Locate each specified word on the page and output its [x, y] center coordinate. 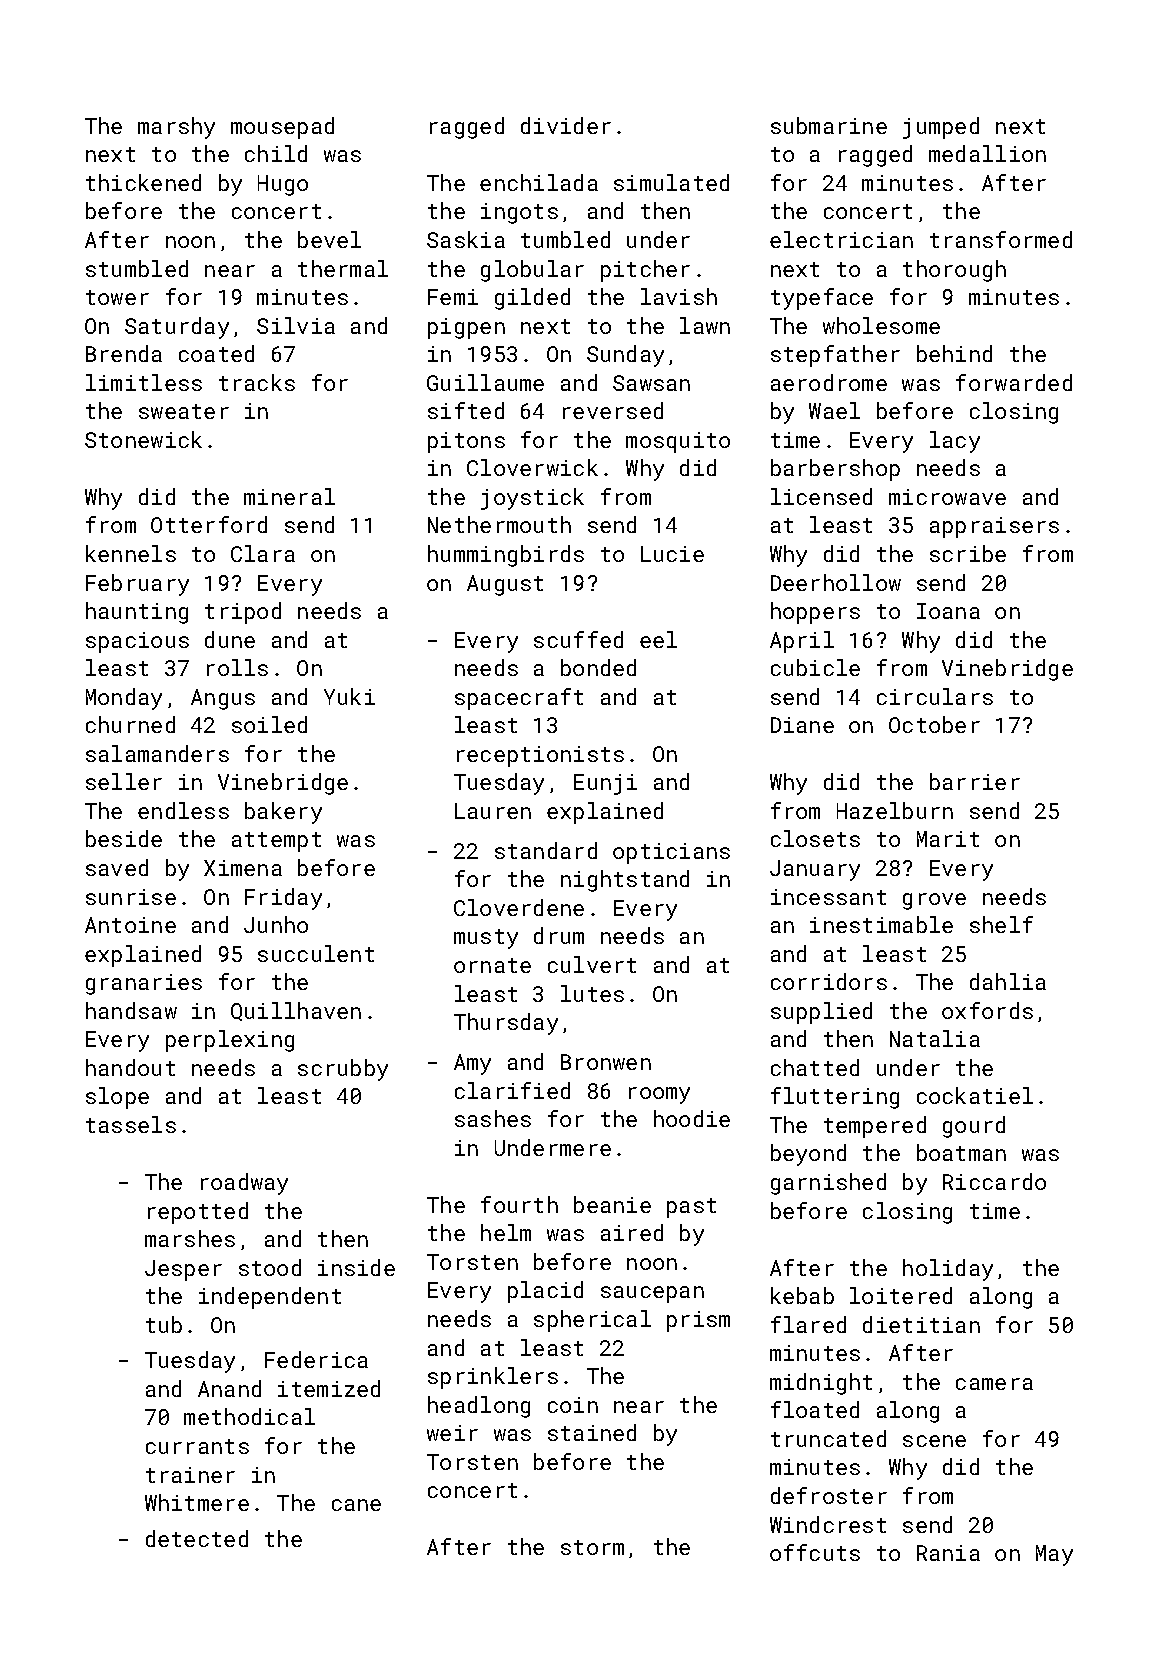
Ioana [948, 611]
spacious [137, 642]
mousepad [282, 128]
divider [566, 125]
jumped [941, 128]
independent [270, 1298]
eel [658, 639]
